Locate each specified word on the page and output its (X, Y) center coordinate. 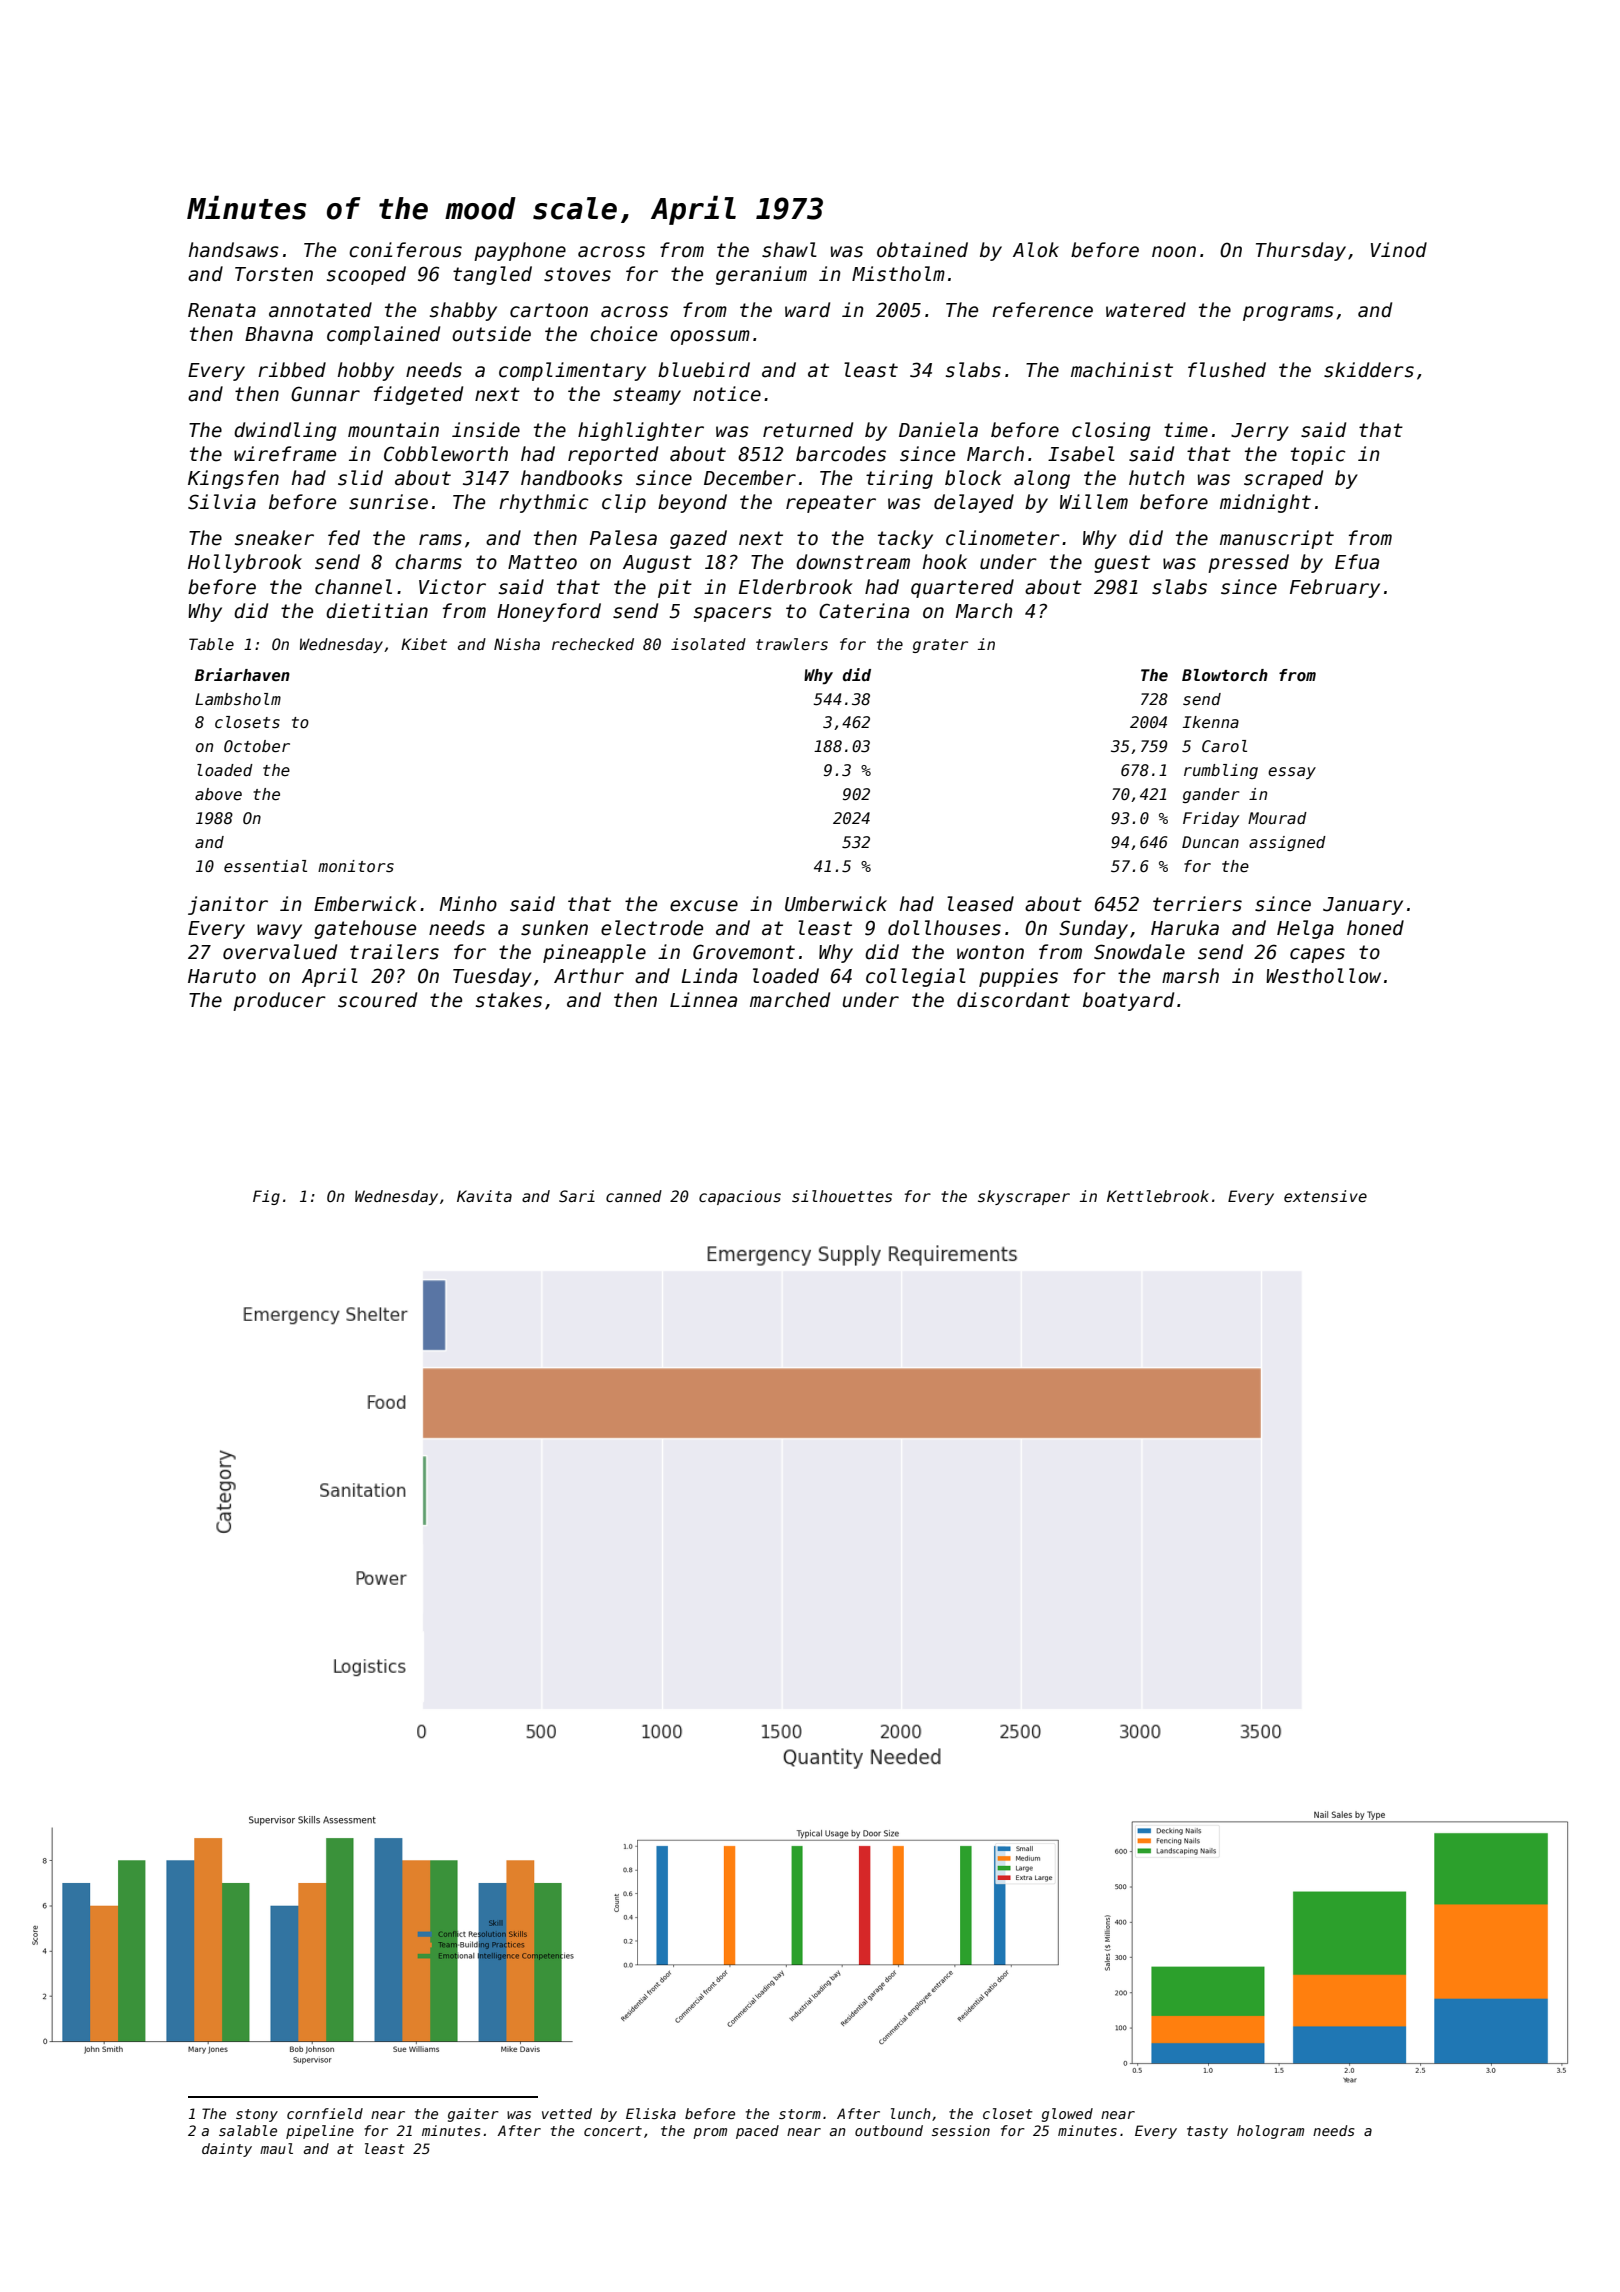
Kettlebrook (1158, 1196)
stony (257, 2115)
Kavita (484, 1196)
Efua (1357, 562)
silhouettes (842, 1196)
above (218, 794)
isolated (708, 644)
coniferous (405, 250)
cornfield (325, 2113)
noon (1174, 252)
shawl (789, 250)
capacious (740, 1197)
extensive (1325, 1196)
